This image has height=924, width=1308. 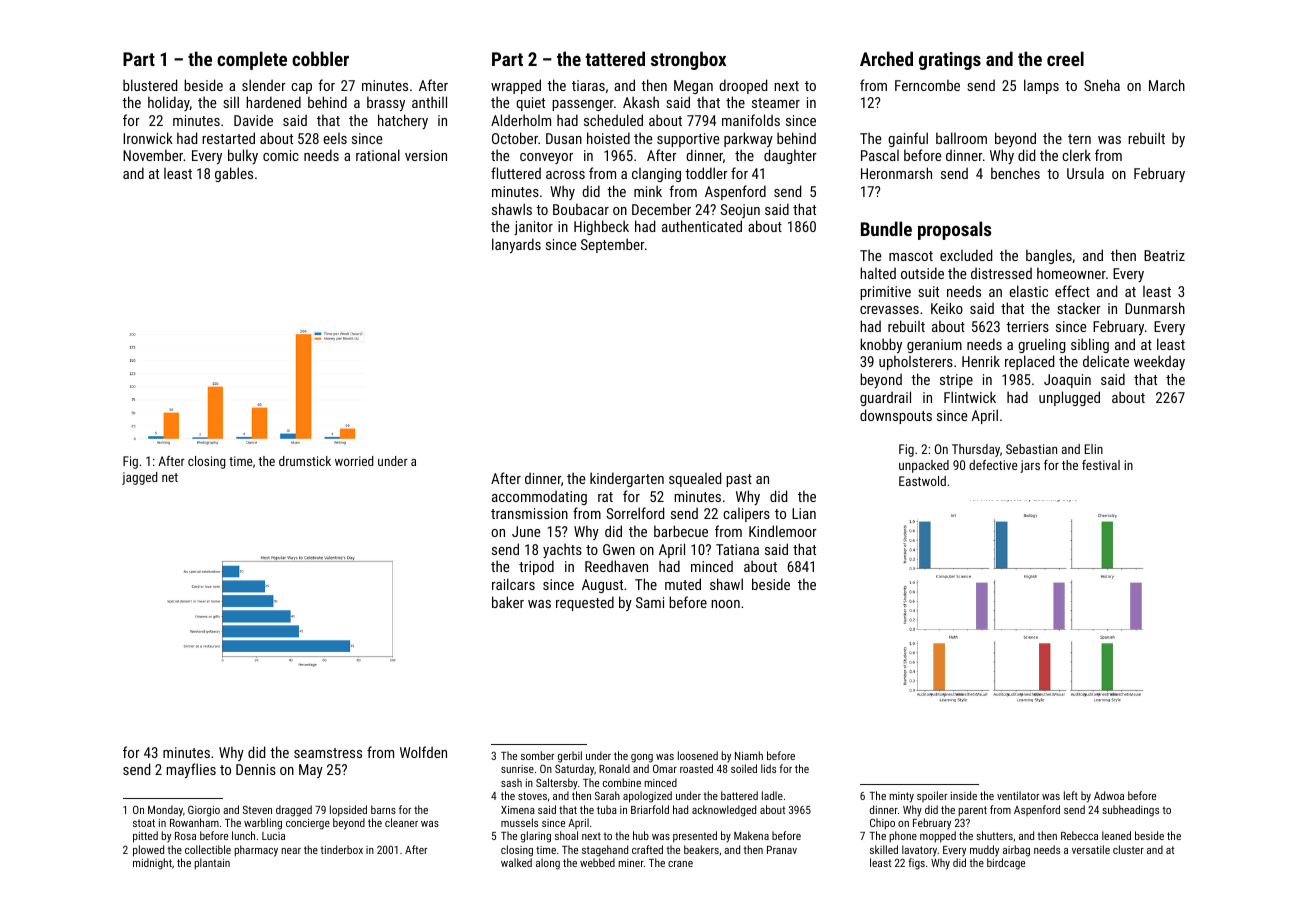 What do you see at coordinates (548, 864) in the image?
I see `along` at bounding box center [548, 864].
